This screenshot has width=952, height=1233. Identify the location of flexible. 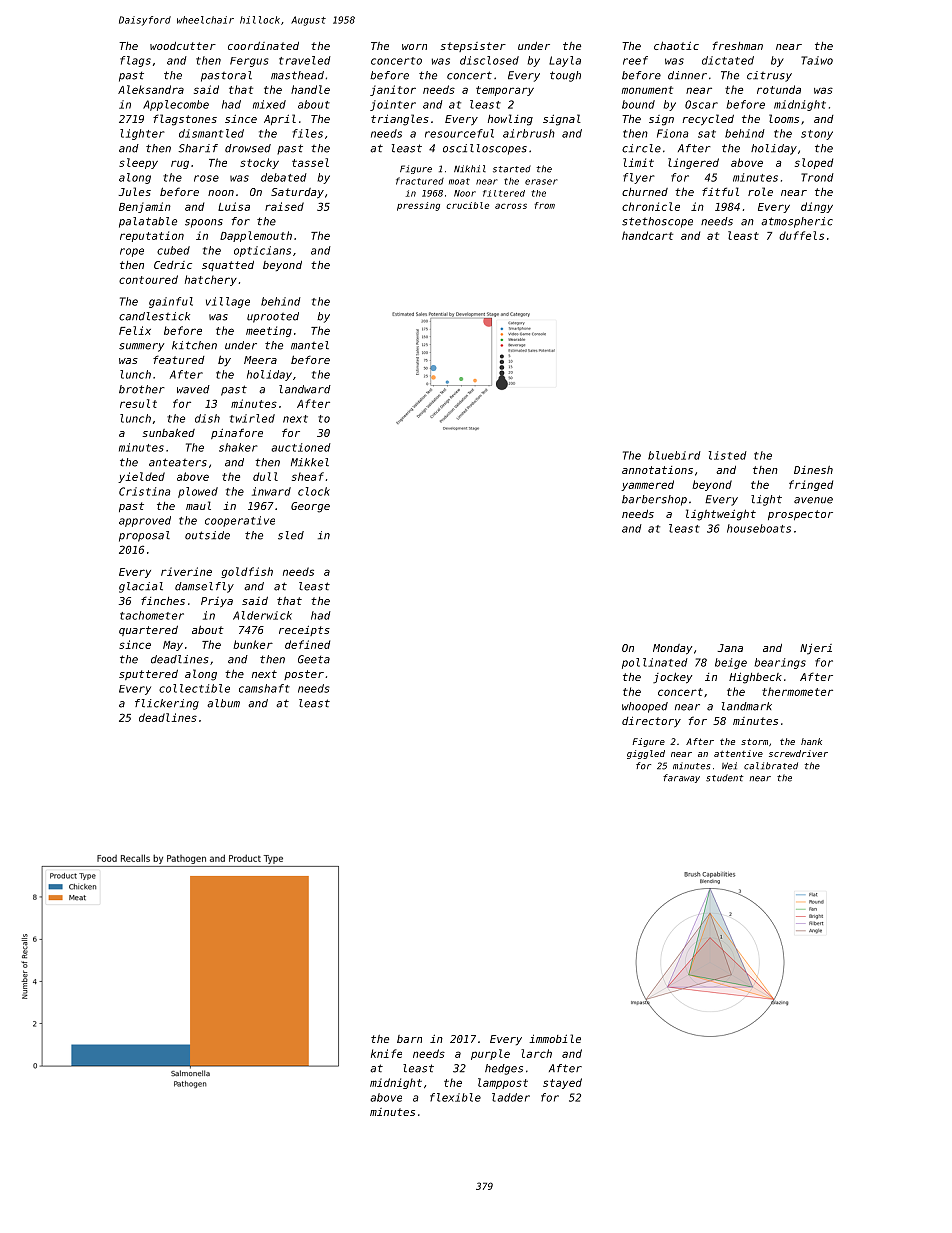
(455, 1097).
